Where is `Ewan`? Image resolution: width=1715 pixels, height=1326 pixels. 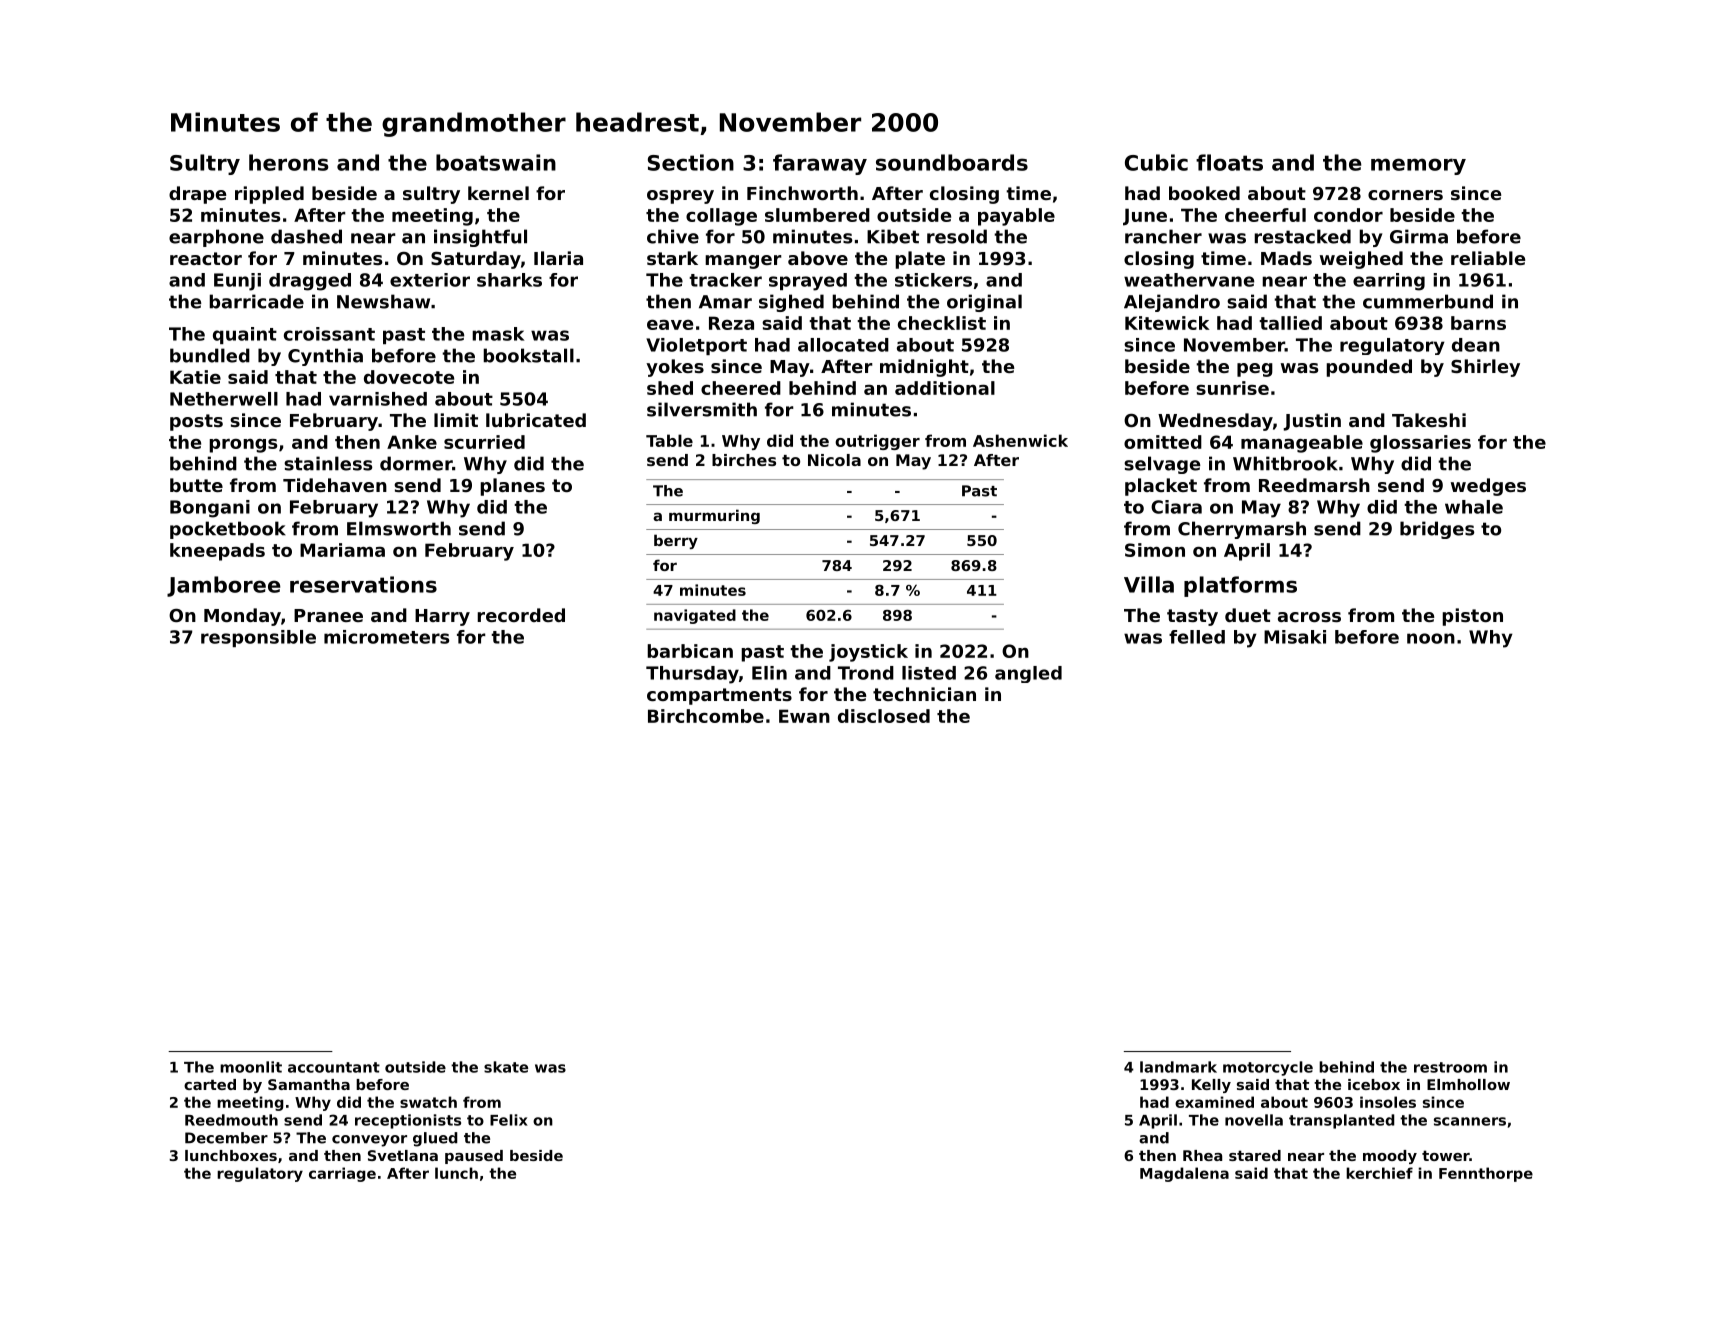
Ewan is located at coordinates (804, 716).
